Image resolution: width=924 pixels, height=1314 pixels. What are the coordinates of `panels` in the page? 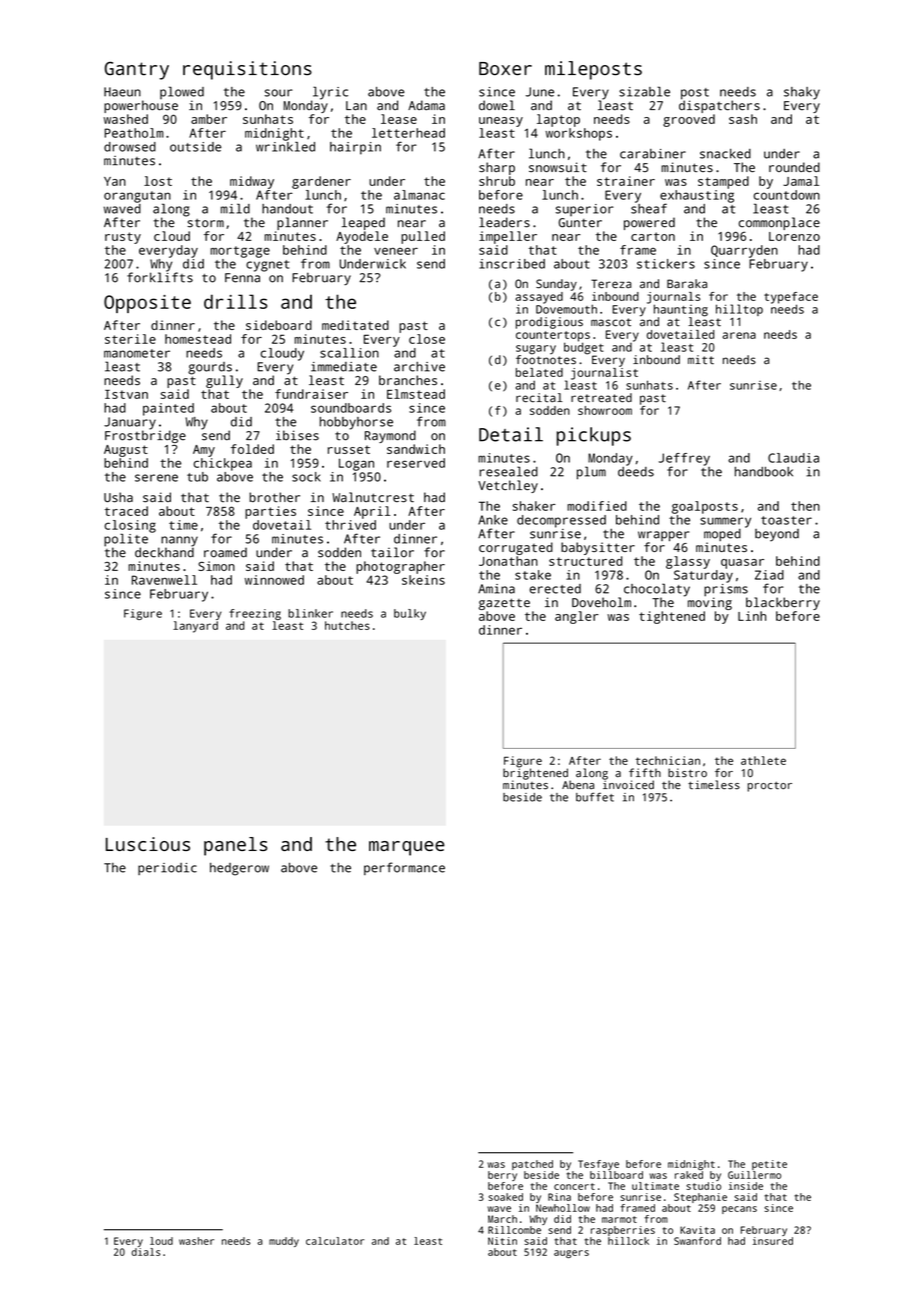 It's located at (236, 846).
